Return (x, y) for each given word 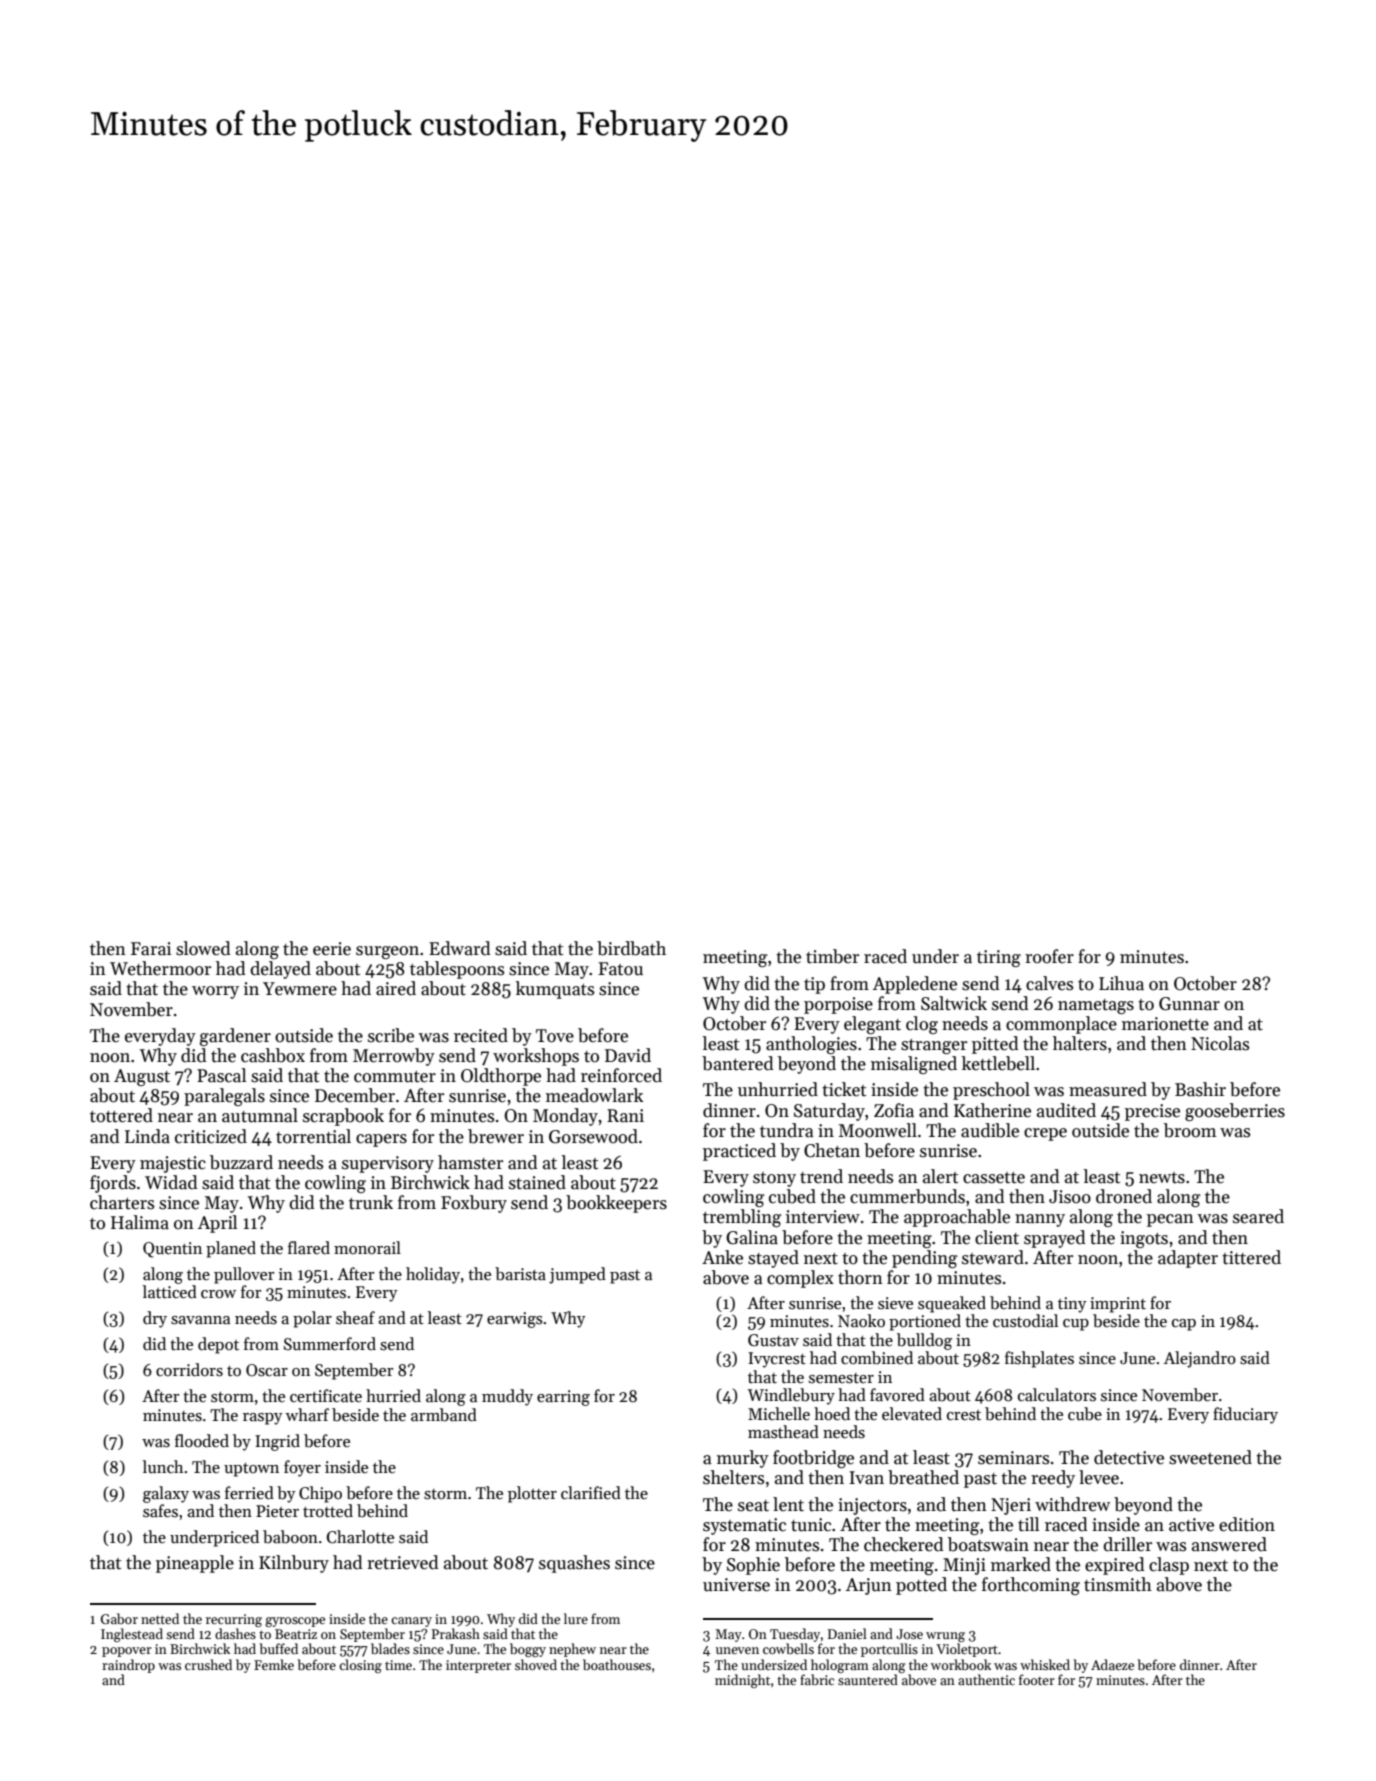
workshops (536, 1057)
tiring (999, 958)
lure (576, 1618)
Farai (151, 949)
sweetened (1210, 1457)
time (398, 1665)
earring (563, 1398)
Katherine (992, 1110)
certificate (326, 1396)
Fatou (620, 969)
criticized (211, 1136)
